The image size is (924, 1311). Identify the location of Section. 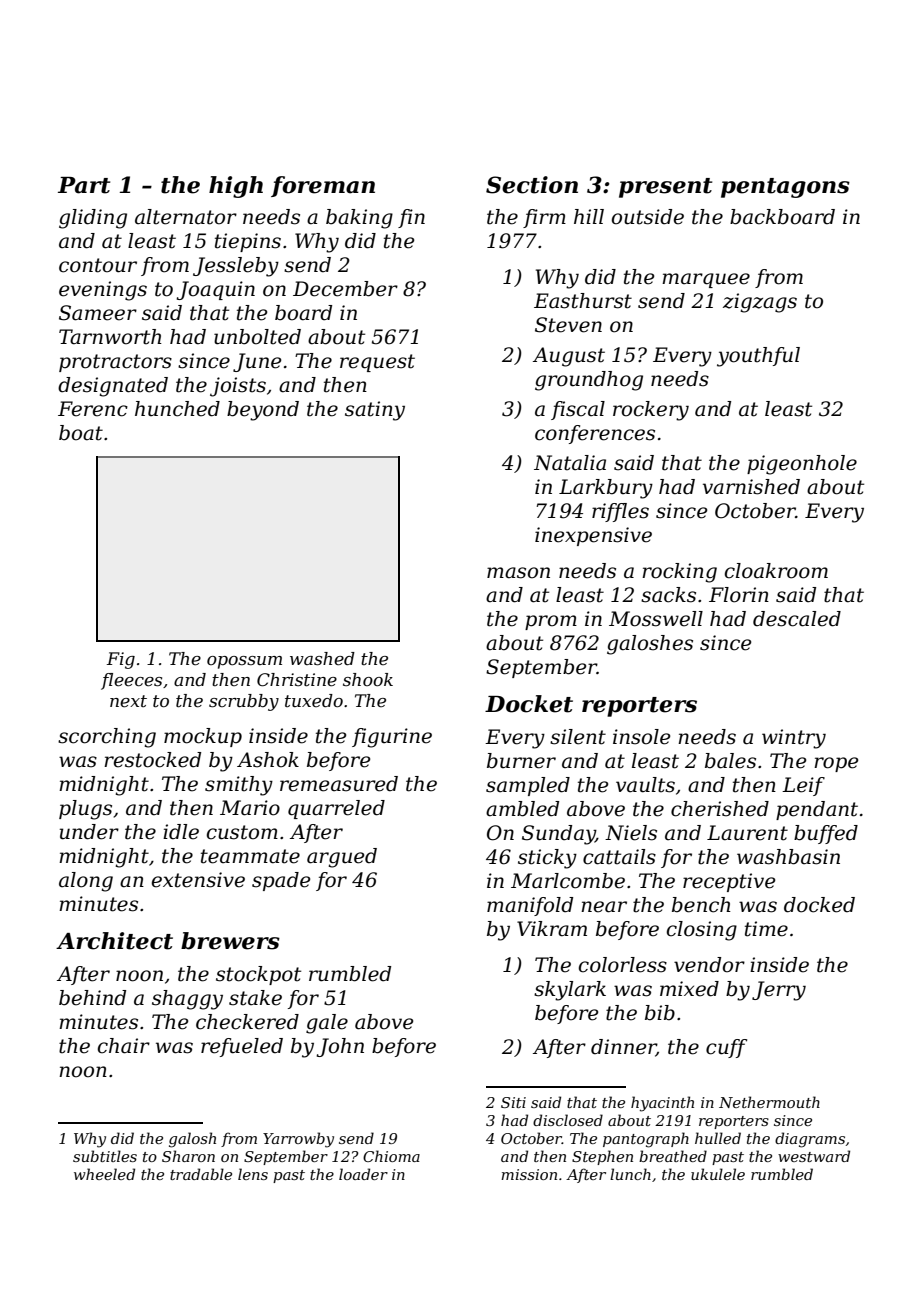
(532, 185).
